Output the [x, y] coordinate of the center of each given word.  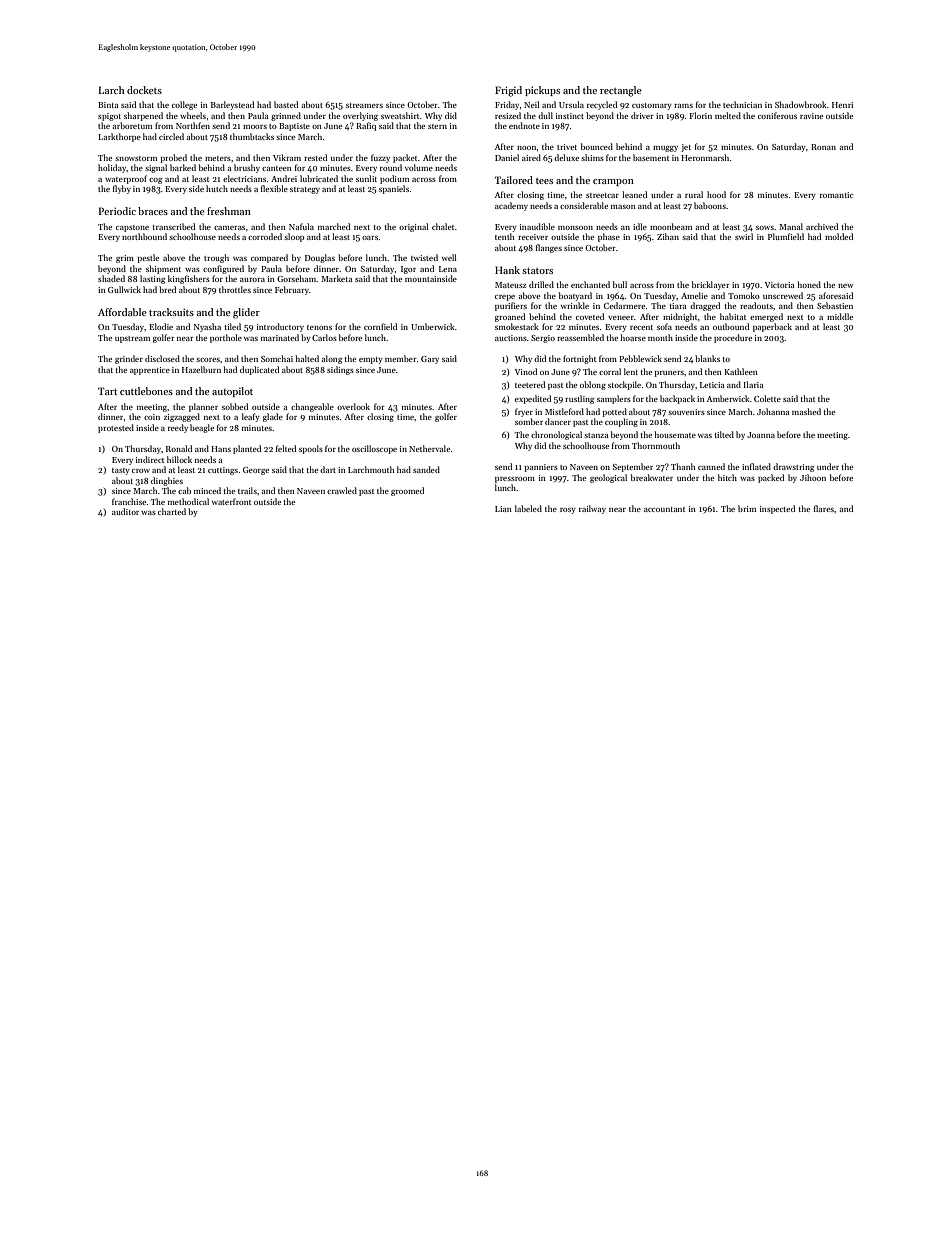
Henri [842, 105]
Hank [507, 270]
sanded [426, 469]
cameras [229, 228]
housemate [675, 434]
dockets [144, 90]
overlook [353, 406]
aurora [252, 280]
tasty [121, 471]
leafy [251, 417]
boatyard [575, 296]
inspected [777, 509]
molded [839, 236]
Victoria [779, 285]
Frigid [508, 91]
